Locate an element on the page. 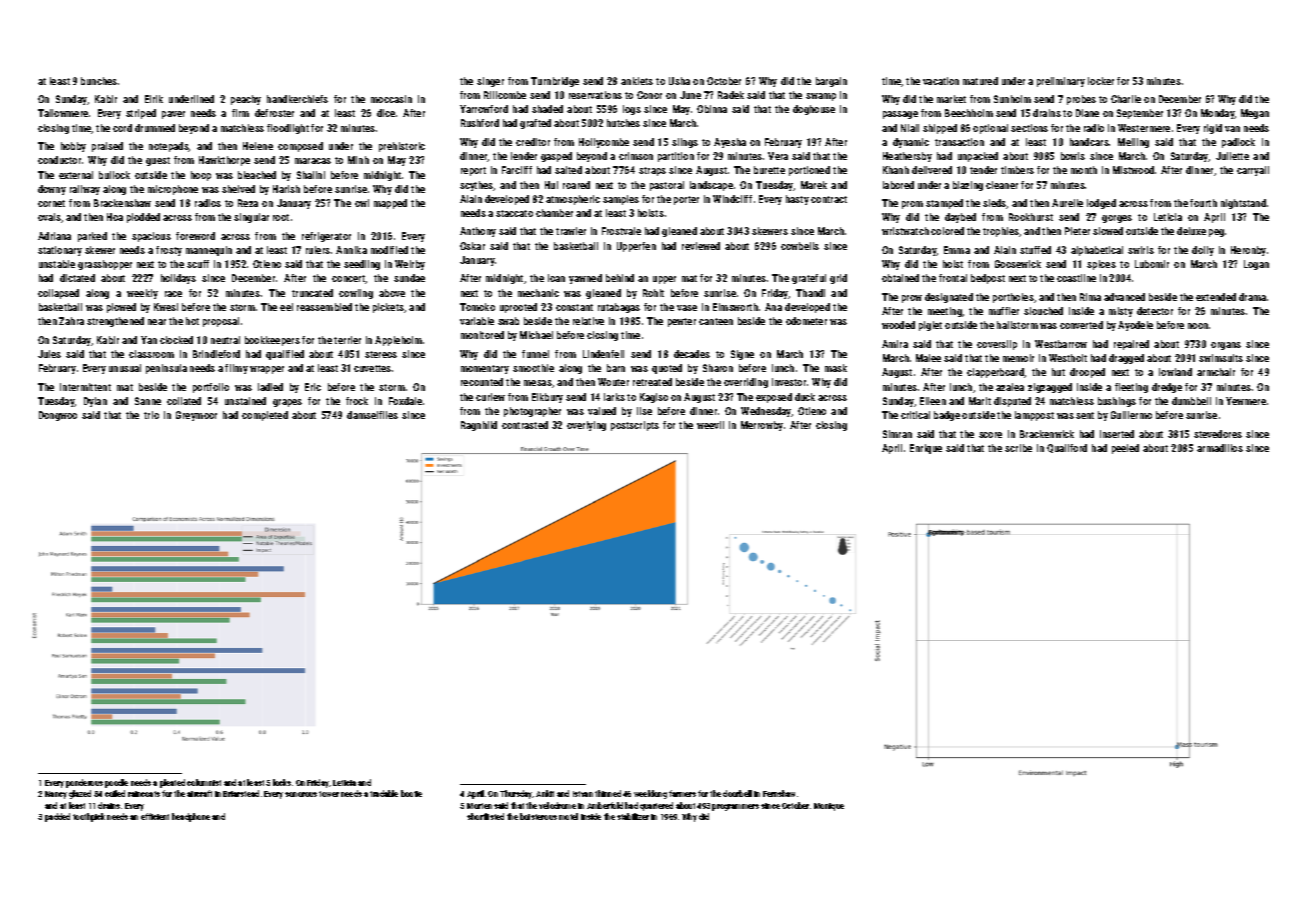 This document has height=924, width=1308. Fernshaw is located at coordinates (779, 793).
